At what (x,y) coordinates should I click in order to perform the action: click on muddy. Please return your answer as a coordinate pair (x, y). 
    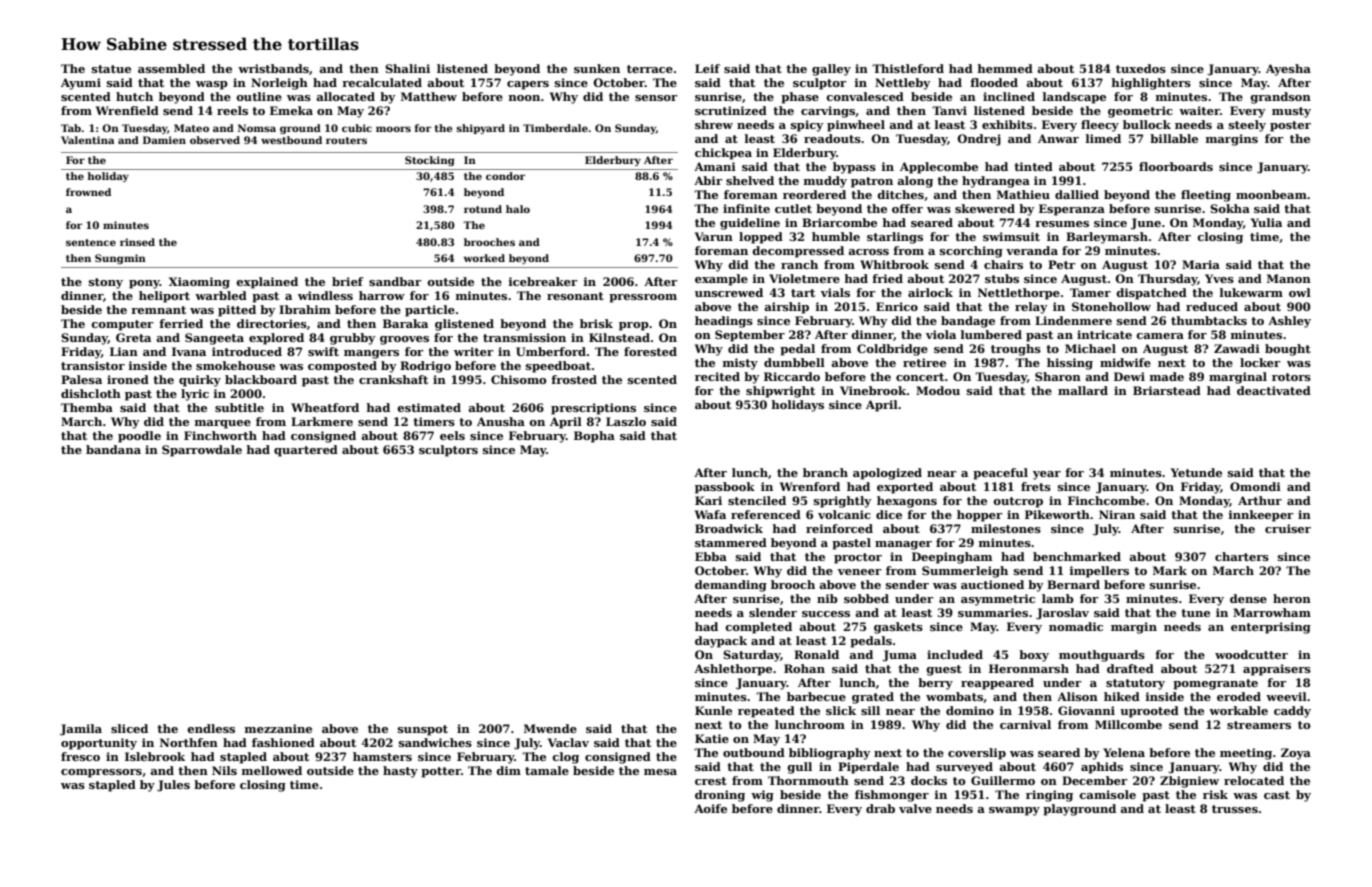
    Looking at the image, I should click on (825, 182).
